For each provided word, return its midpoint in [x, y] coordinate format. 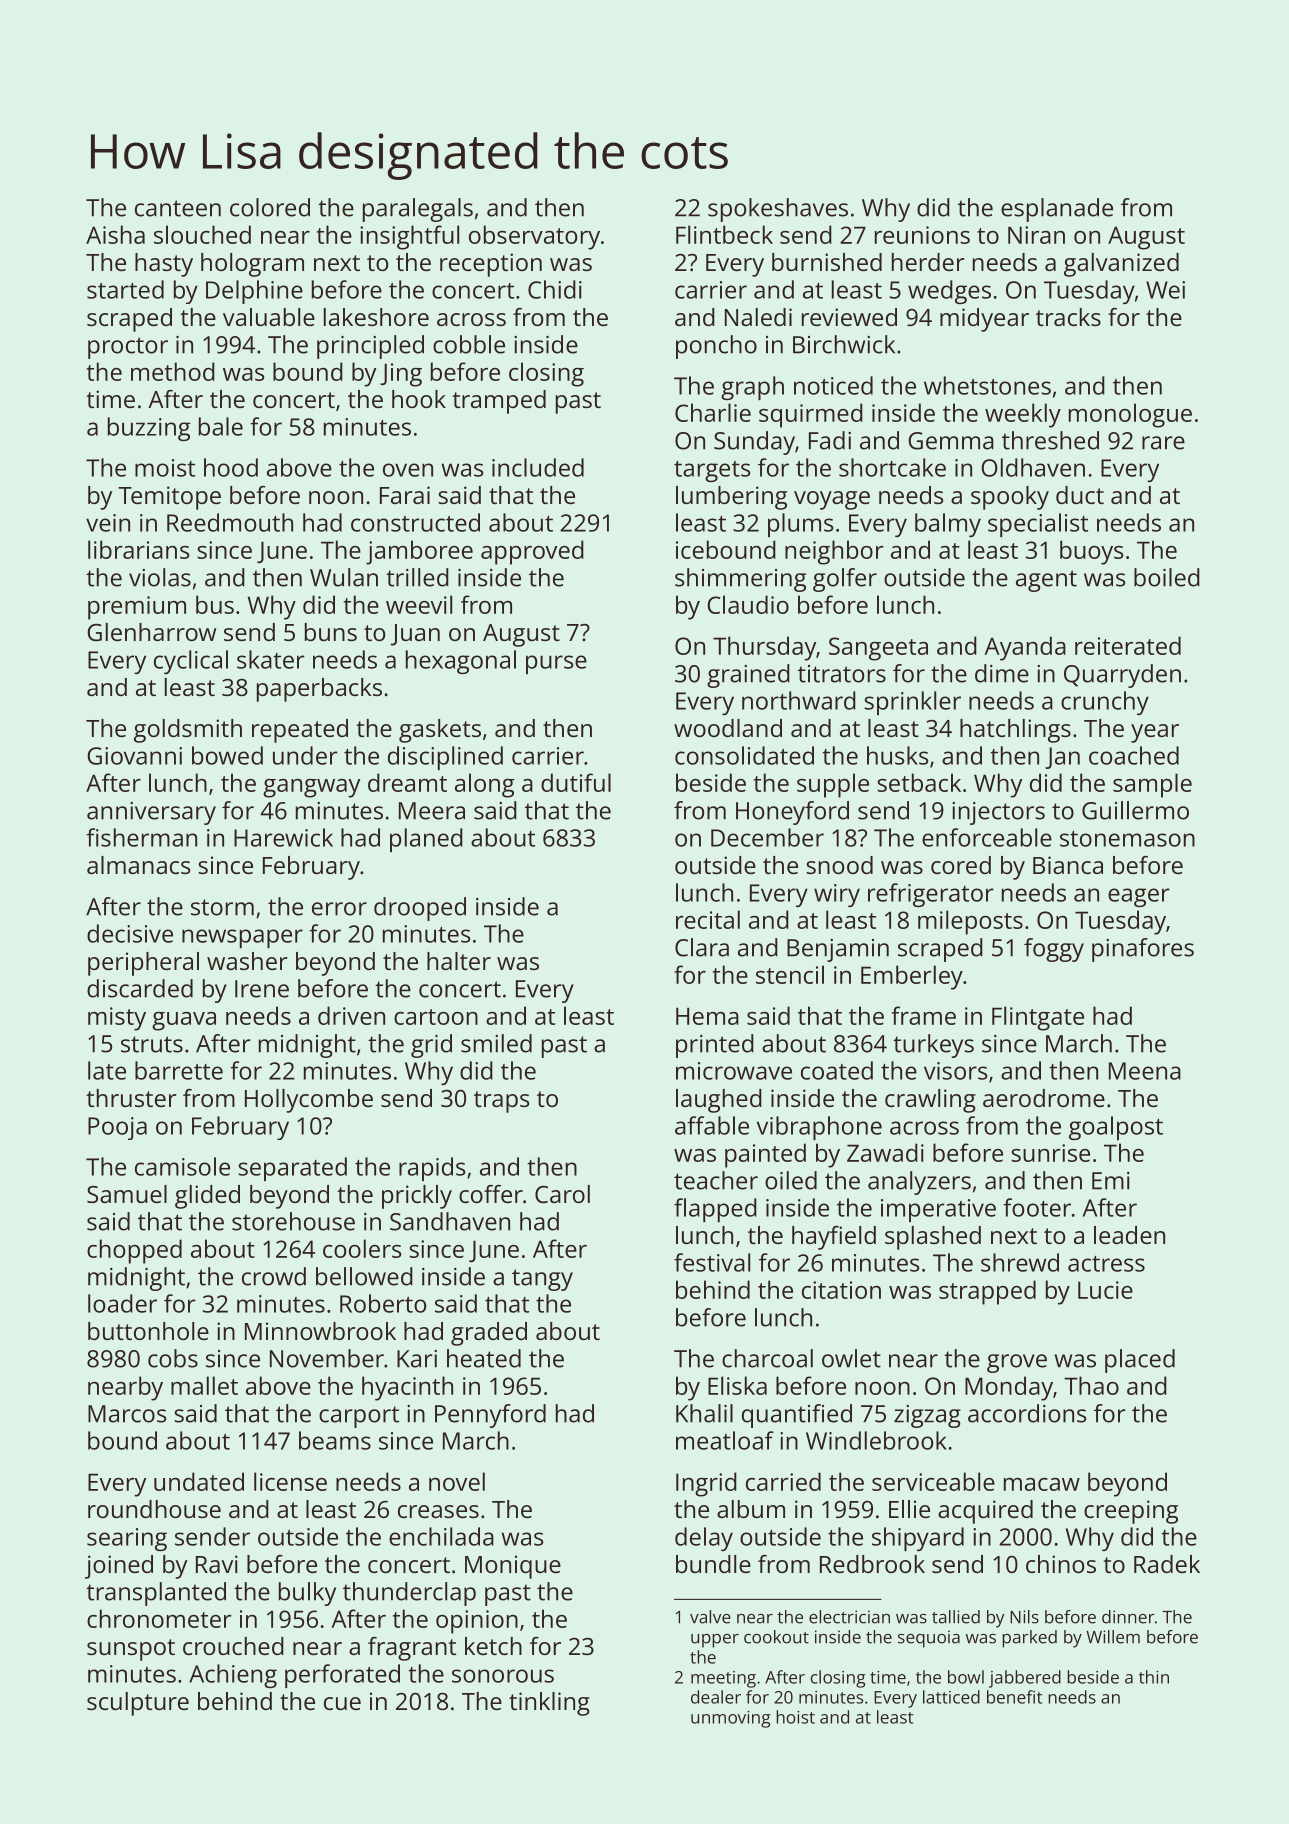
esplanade [1057, 210]
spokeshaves [778, 210]
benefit [1014, 1697]
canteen [178, 208]
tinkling [549, 1704]
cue [342, 1703]
